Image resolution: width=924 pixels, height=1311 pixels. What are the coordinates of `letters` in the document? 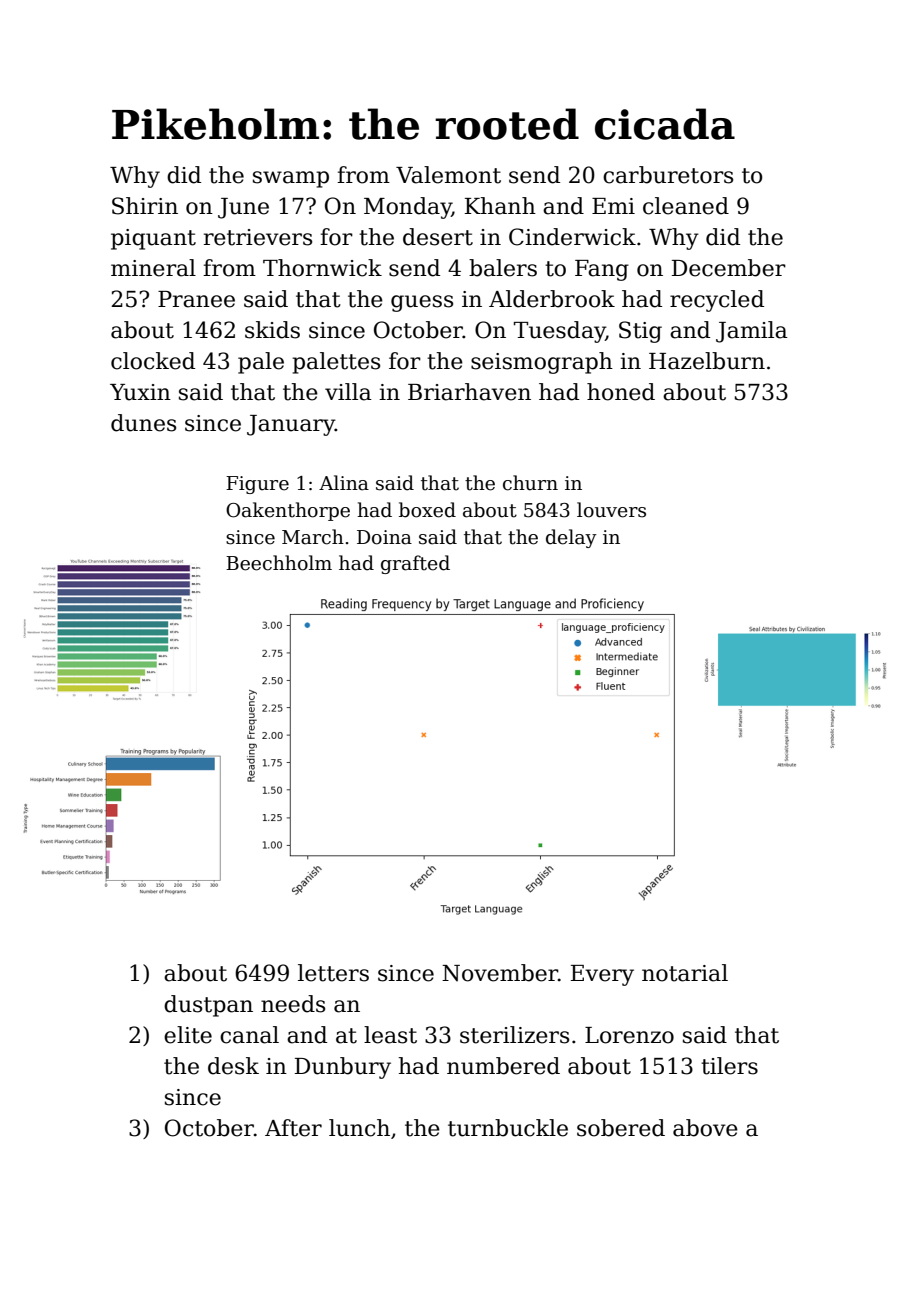 It's located at (333, 973).
